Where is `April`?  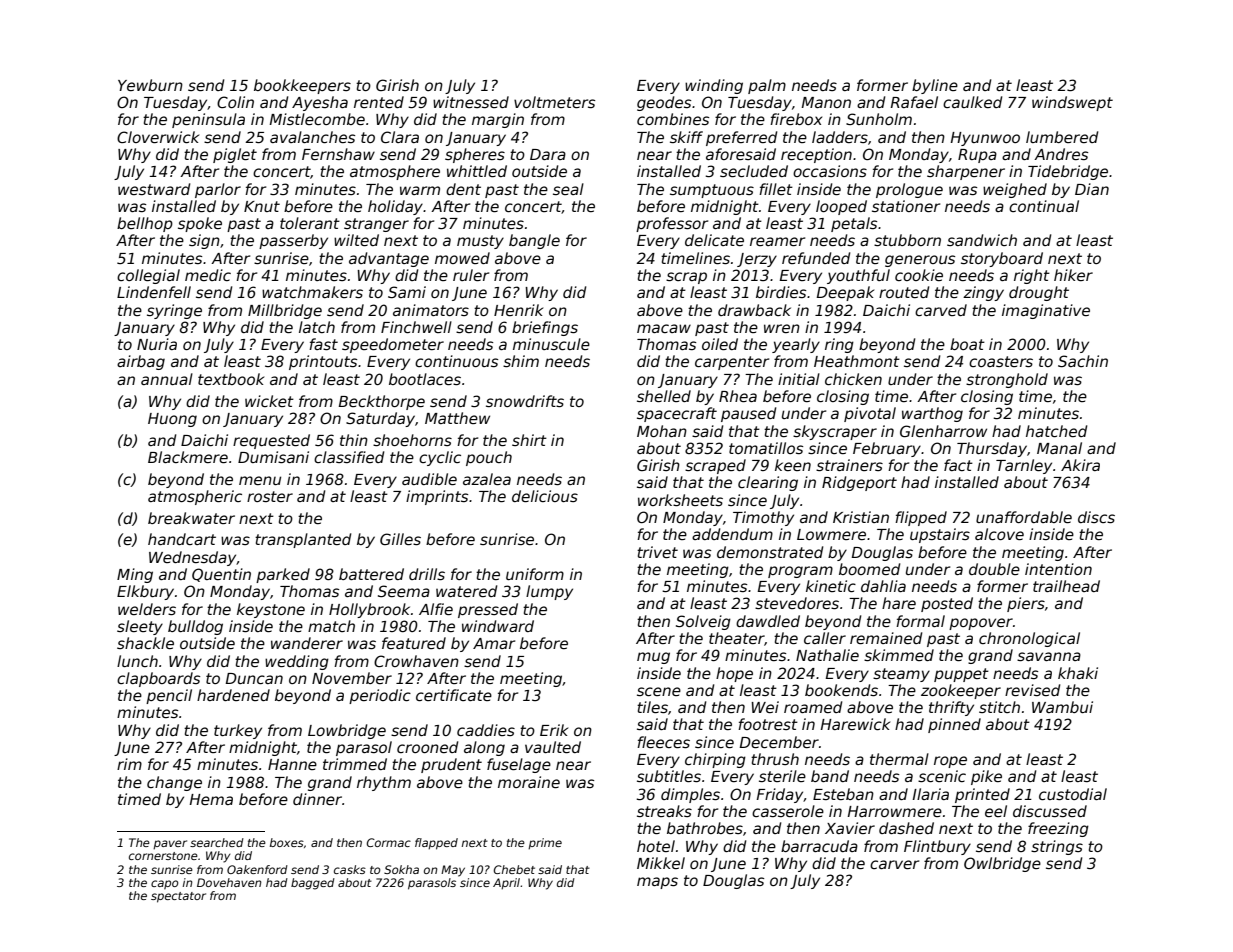
April is located at coordinates (506, 884).
